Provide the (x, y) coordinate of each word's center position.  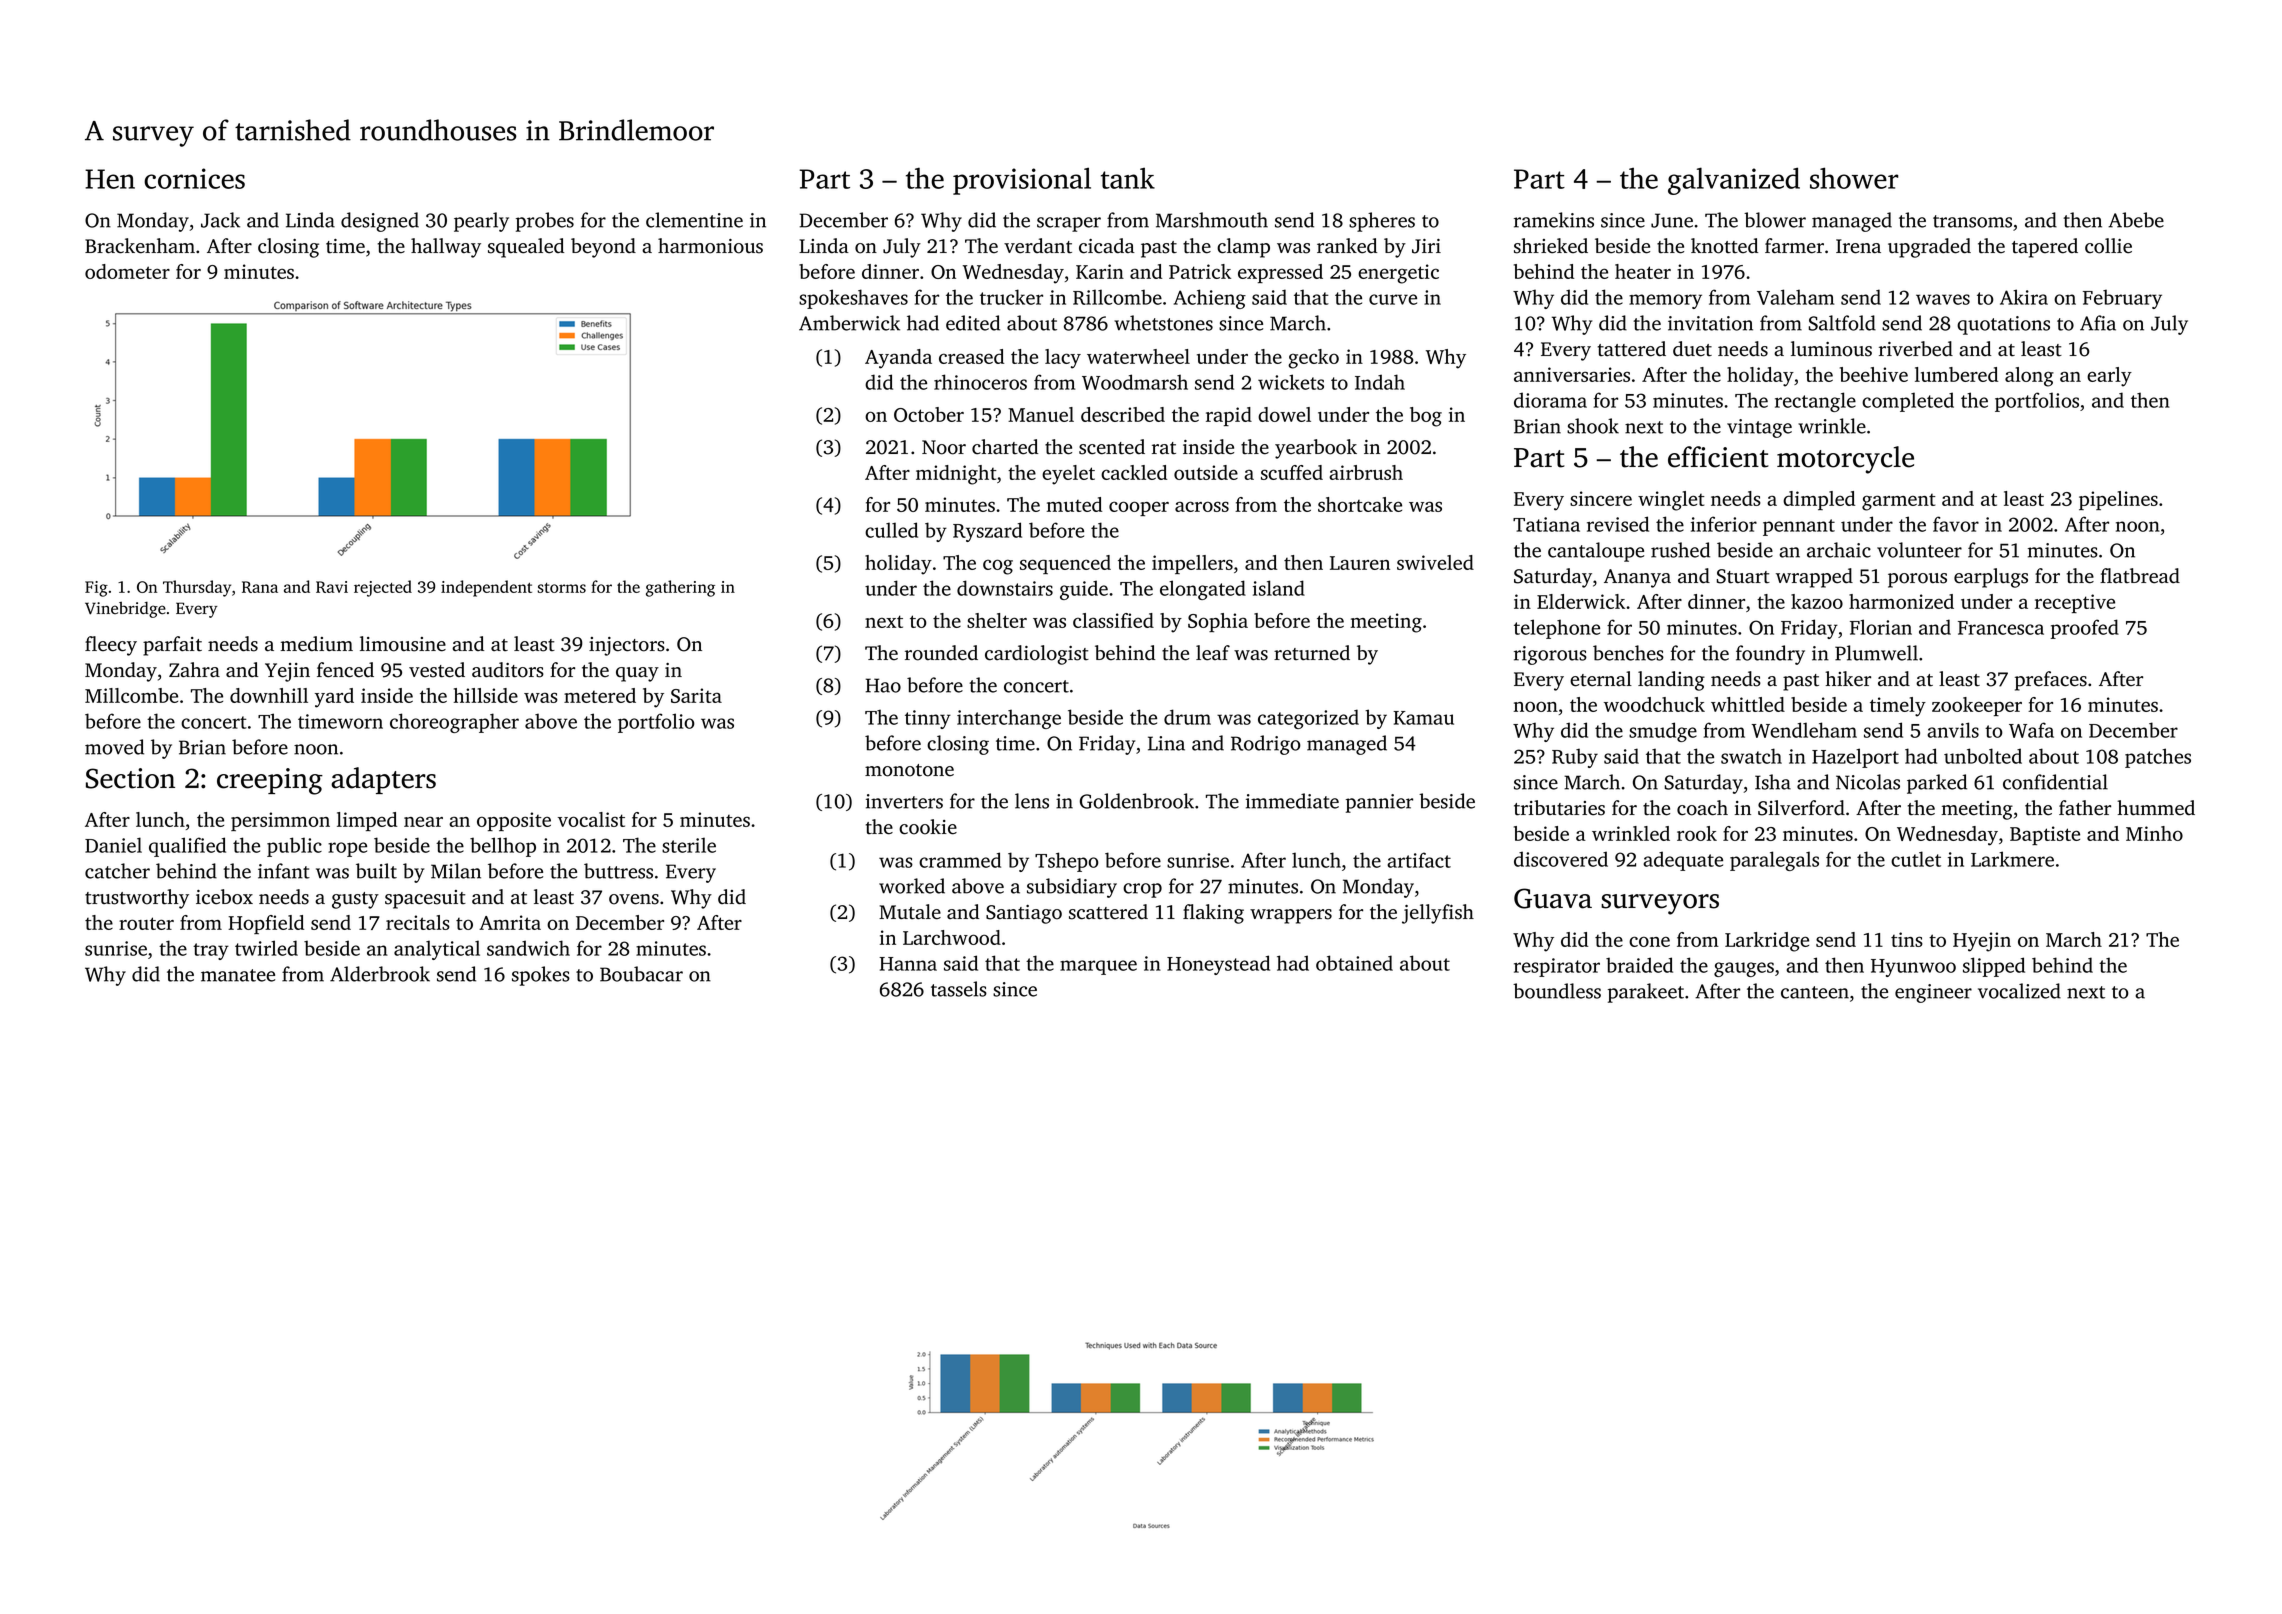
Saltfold (1842, 323)
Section (130, 778)
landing (1671, 681)
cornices (194, 178)
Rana (260, 587)
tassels (959, 989)
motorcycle (1845, 460)
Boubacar (641, 974)
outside (1206, 472)
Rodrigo (1266, 745)
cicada (1107, 246)
